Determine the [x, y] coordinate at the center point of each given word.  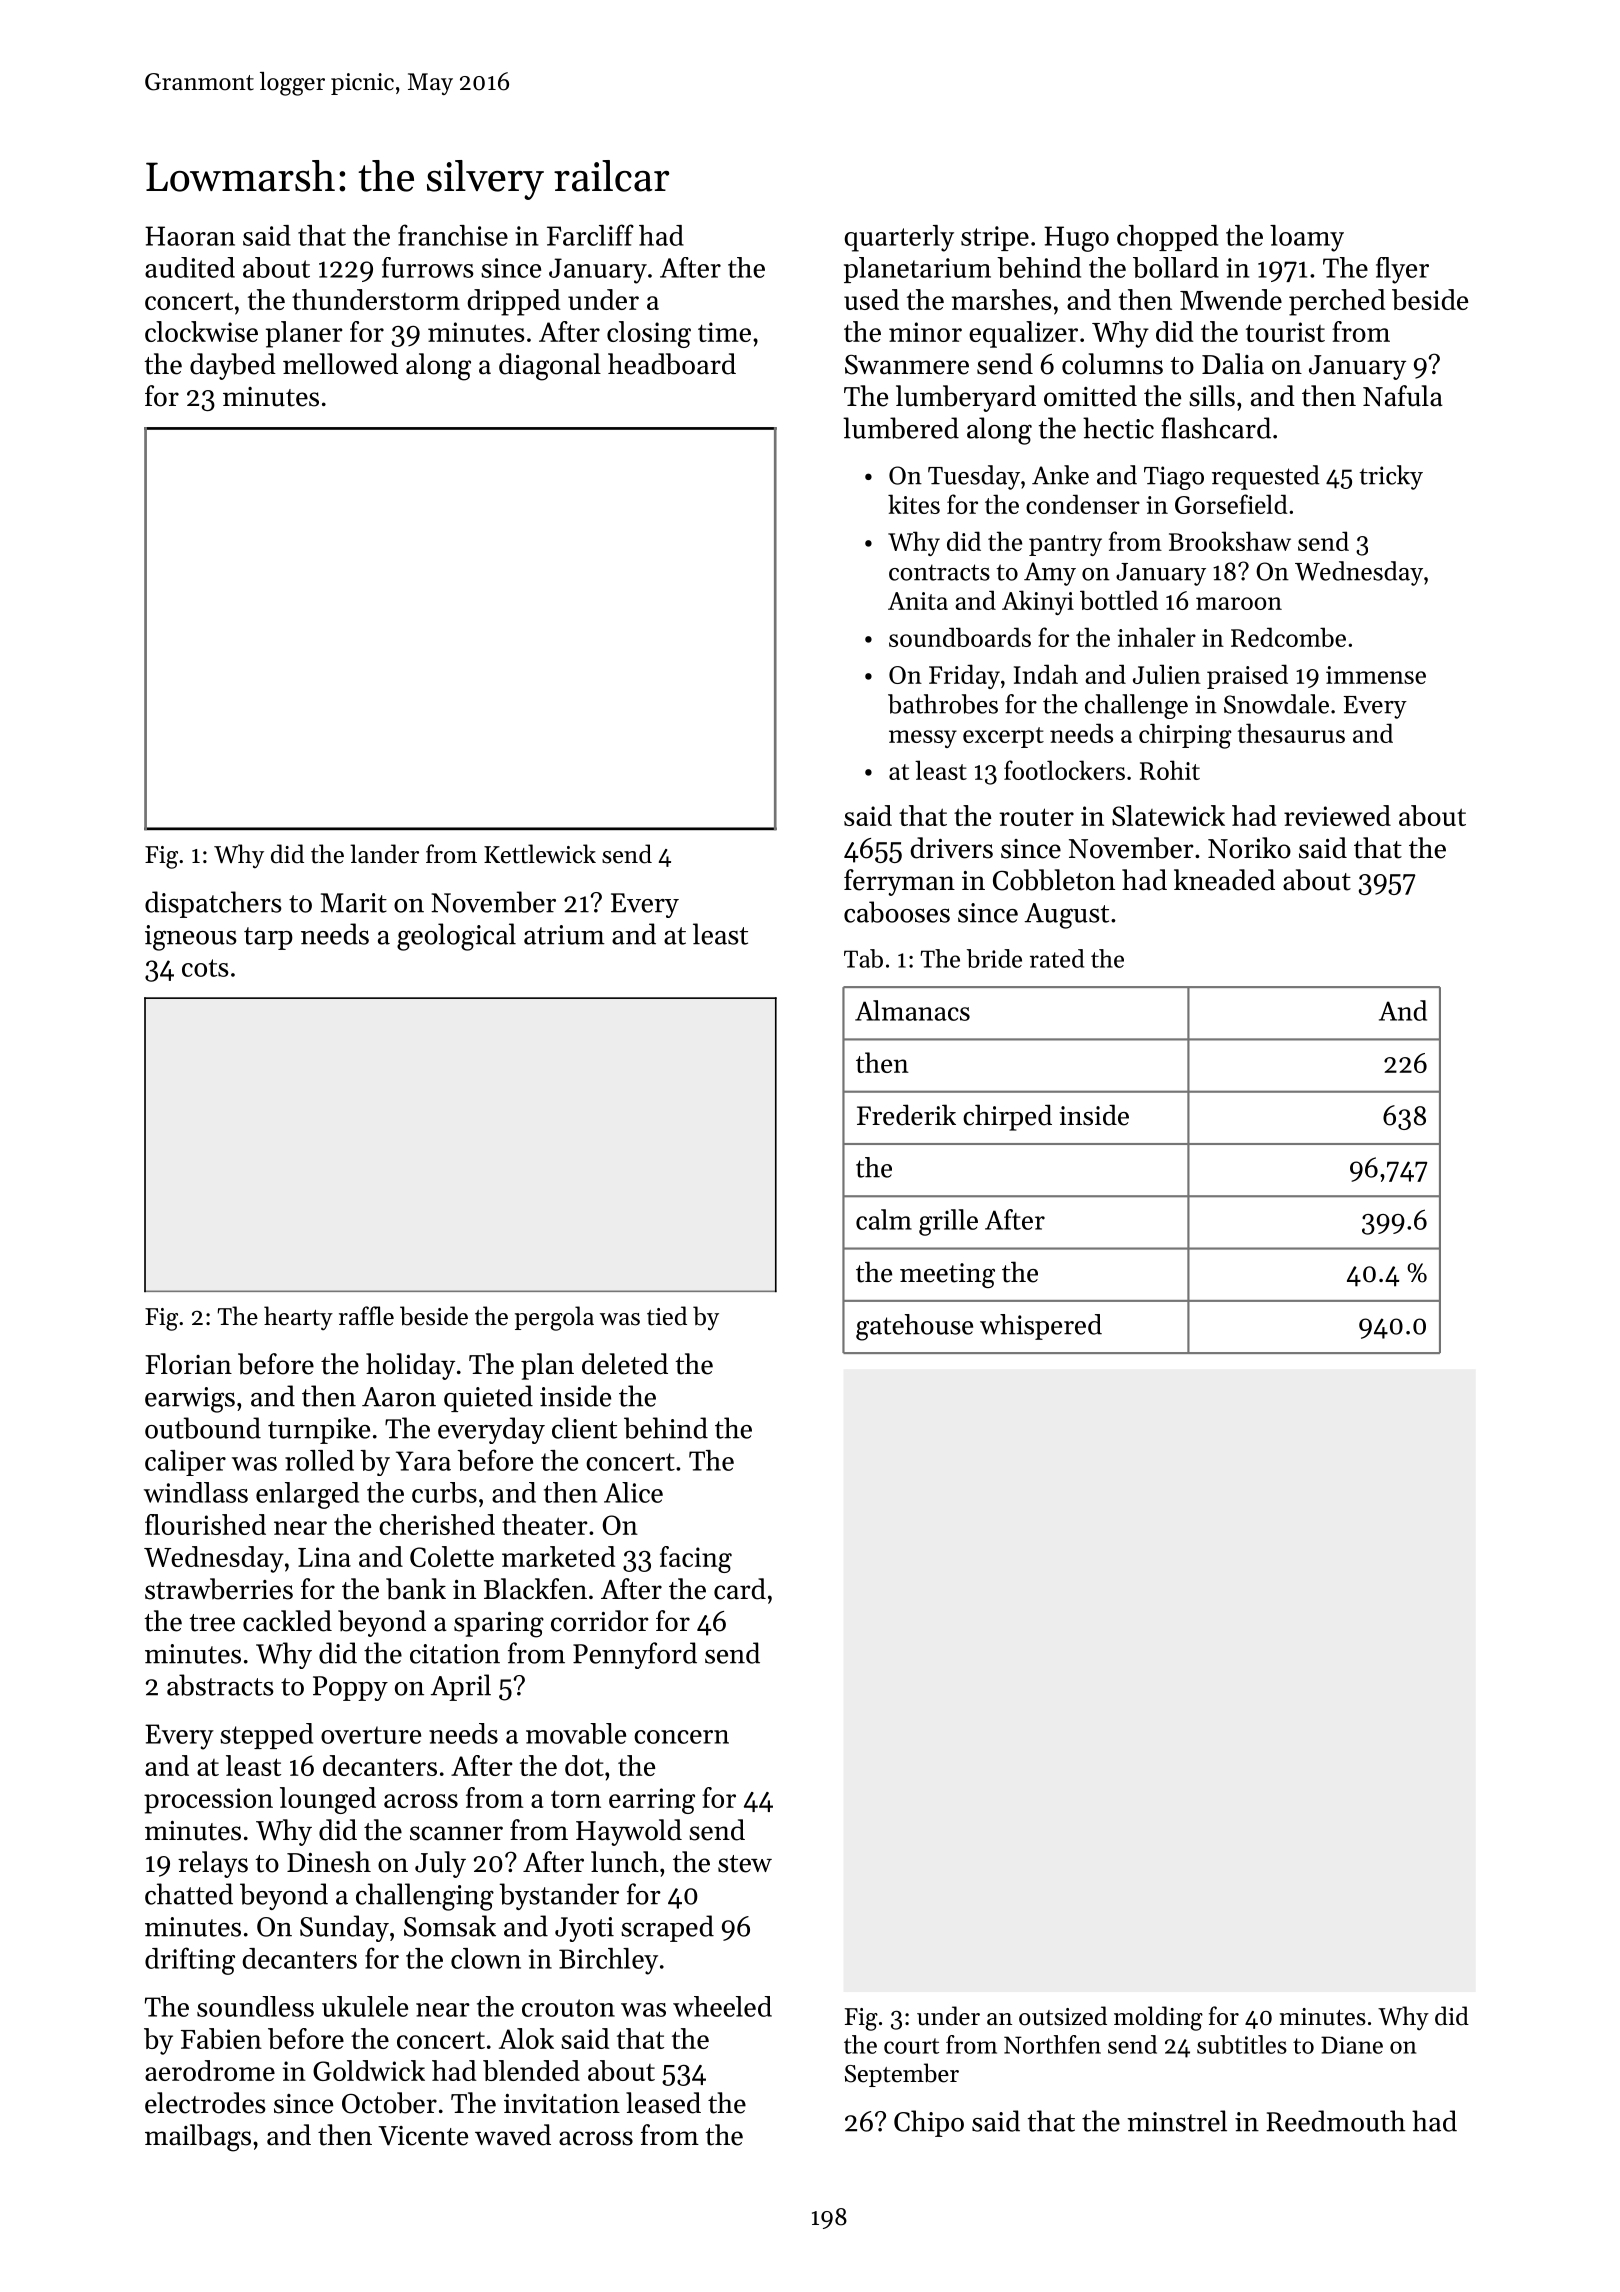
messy [923, 739]
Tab [863, 958]
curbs [444, 1492]
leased [663, 2103]
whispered [1041, 1327]
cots [205, 968]
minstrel [1177, 2121]
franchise [453, 235]
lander [384, 854]
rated [1057, 958]
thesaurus [1291, 733]
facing [696, 1559]
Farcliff [590, 235]
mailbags [198, 2138]
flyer [1402, 270]
